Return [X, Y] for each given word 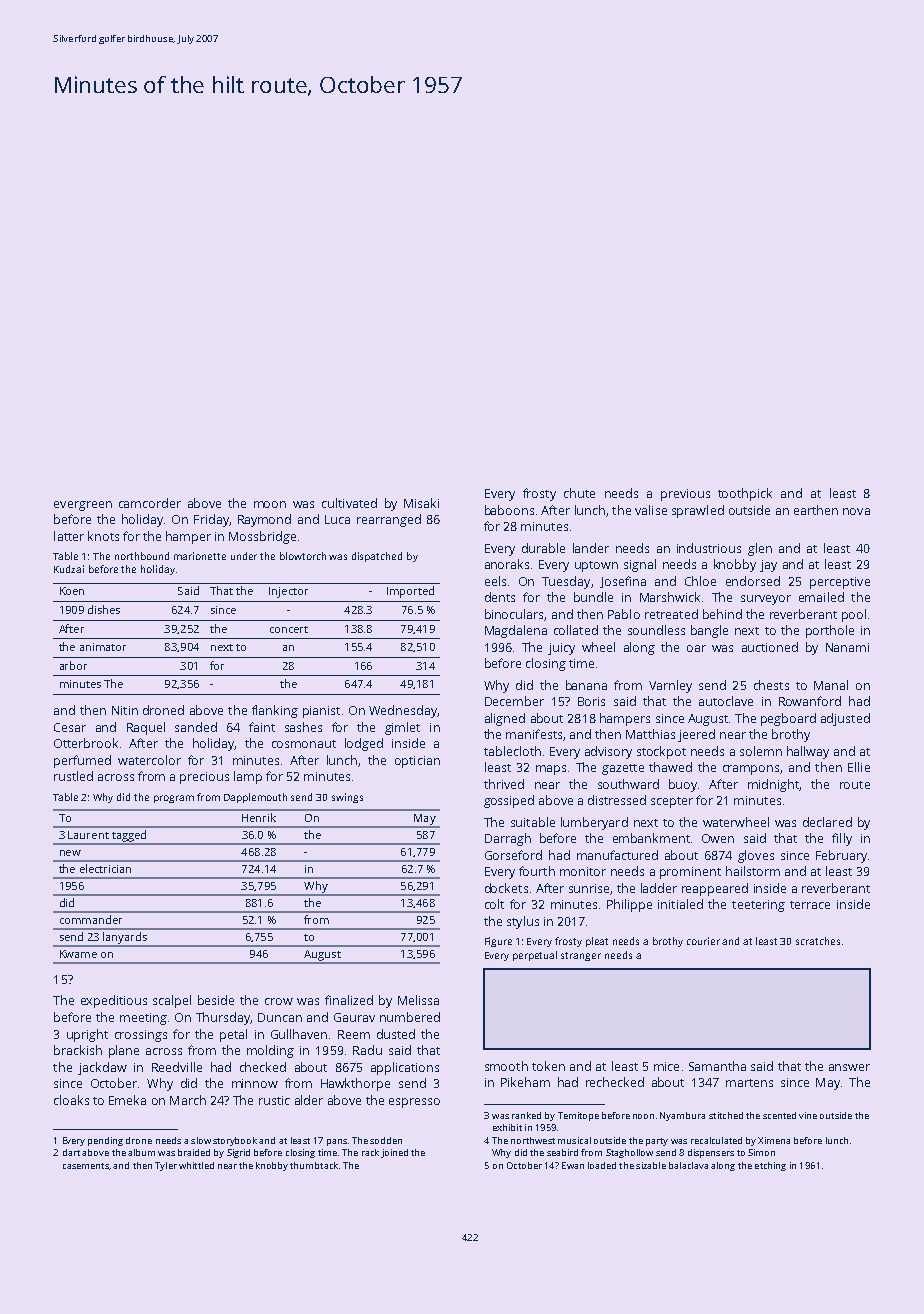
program [174, 799]
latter [69, 536]
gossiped [509, 801]
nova [856, 511]
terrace [810, 905]
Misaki [421, 503]
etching [770, 1166]
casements [86, 1166]
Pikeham [525, 1082]
